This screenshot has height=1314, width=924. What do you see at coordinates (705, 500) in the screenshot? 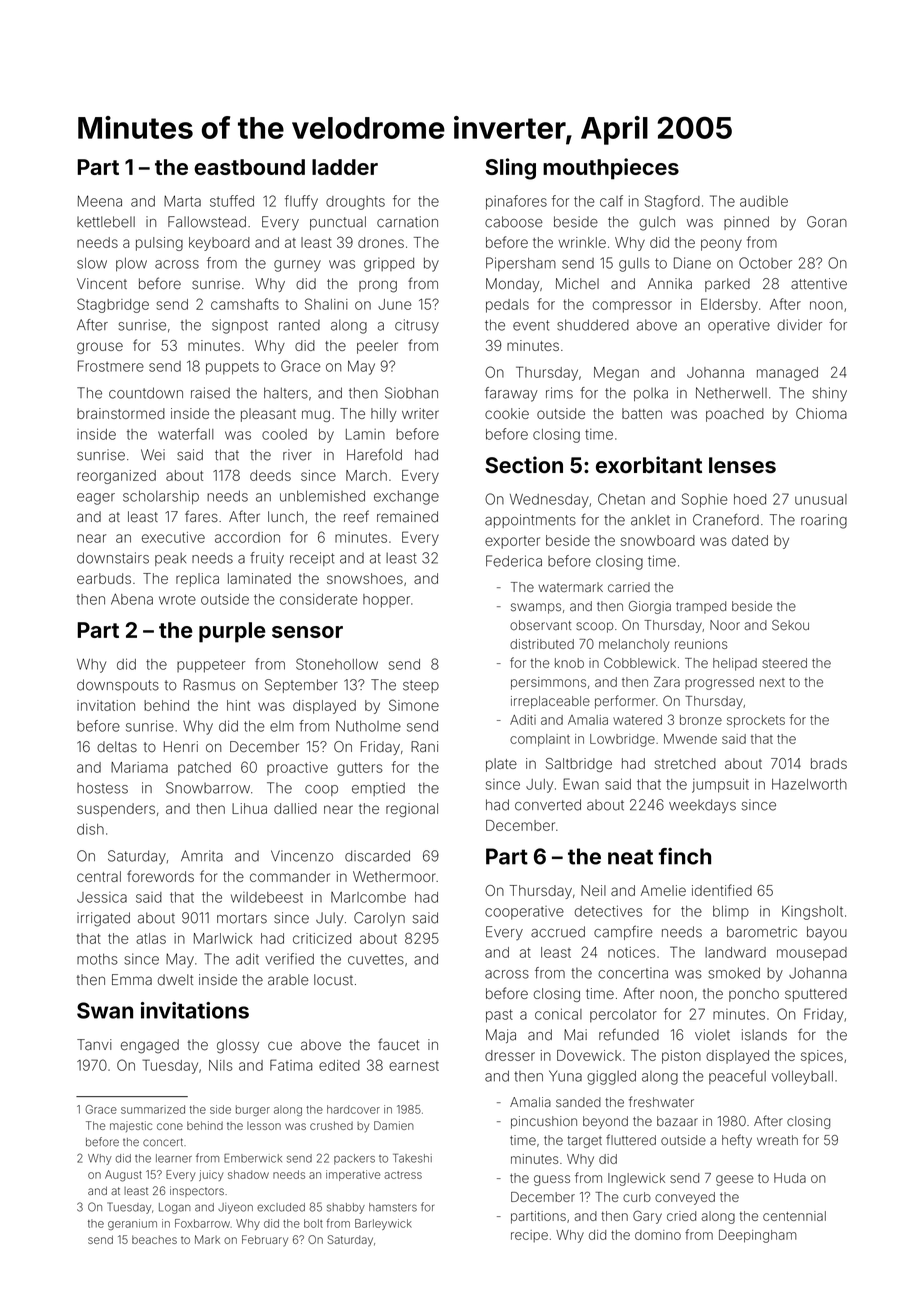
I see `Sophie` at bounding box center [705, 500].
